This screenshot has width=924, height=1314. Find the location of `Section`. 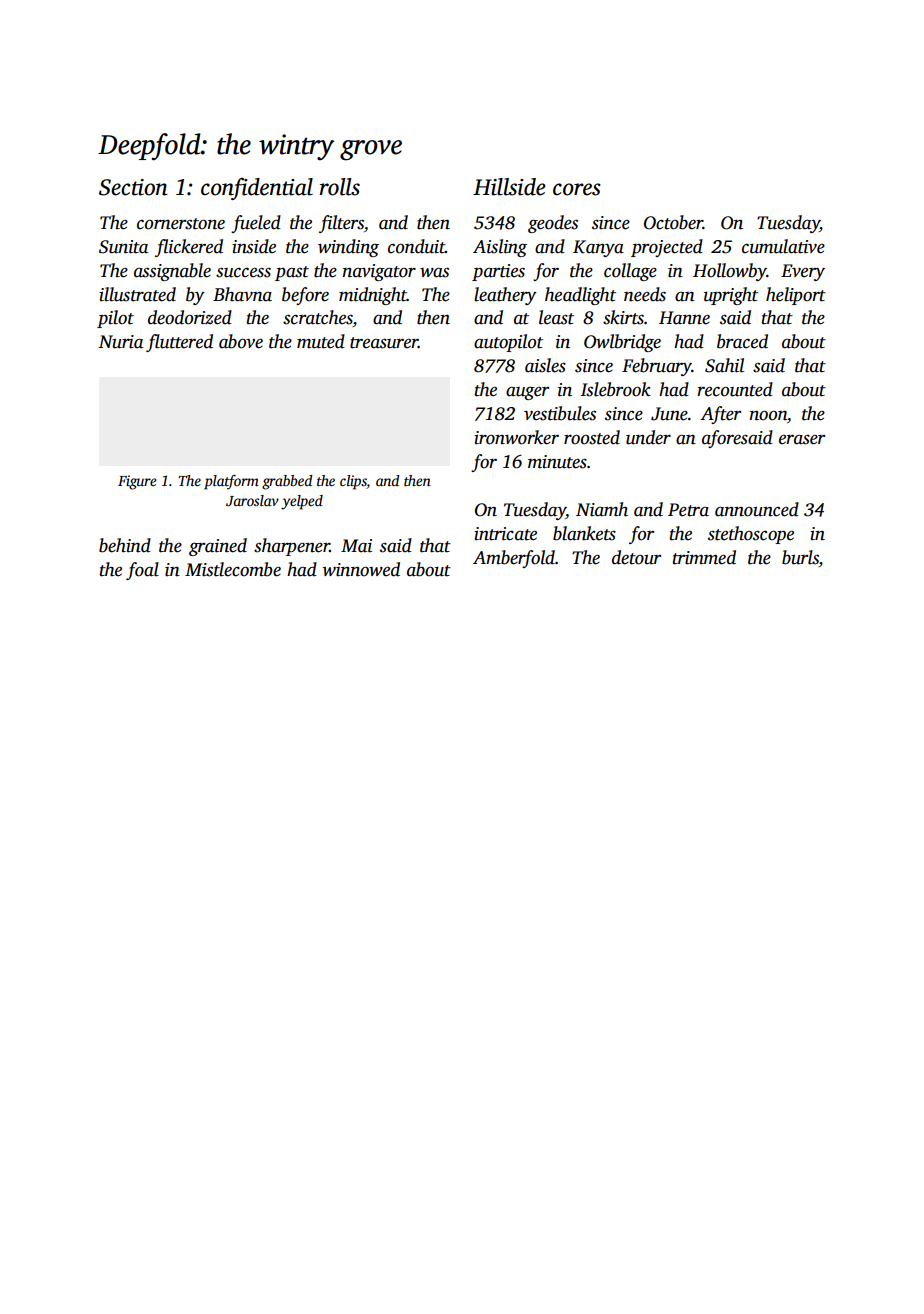

Section is located at coordinates (133, 187).
